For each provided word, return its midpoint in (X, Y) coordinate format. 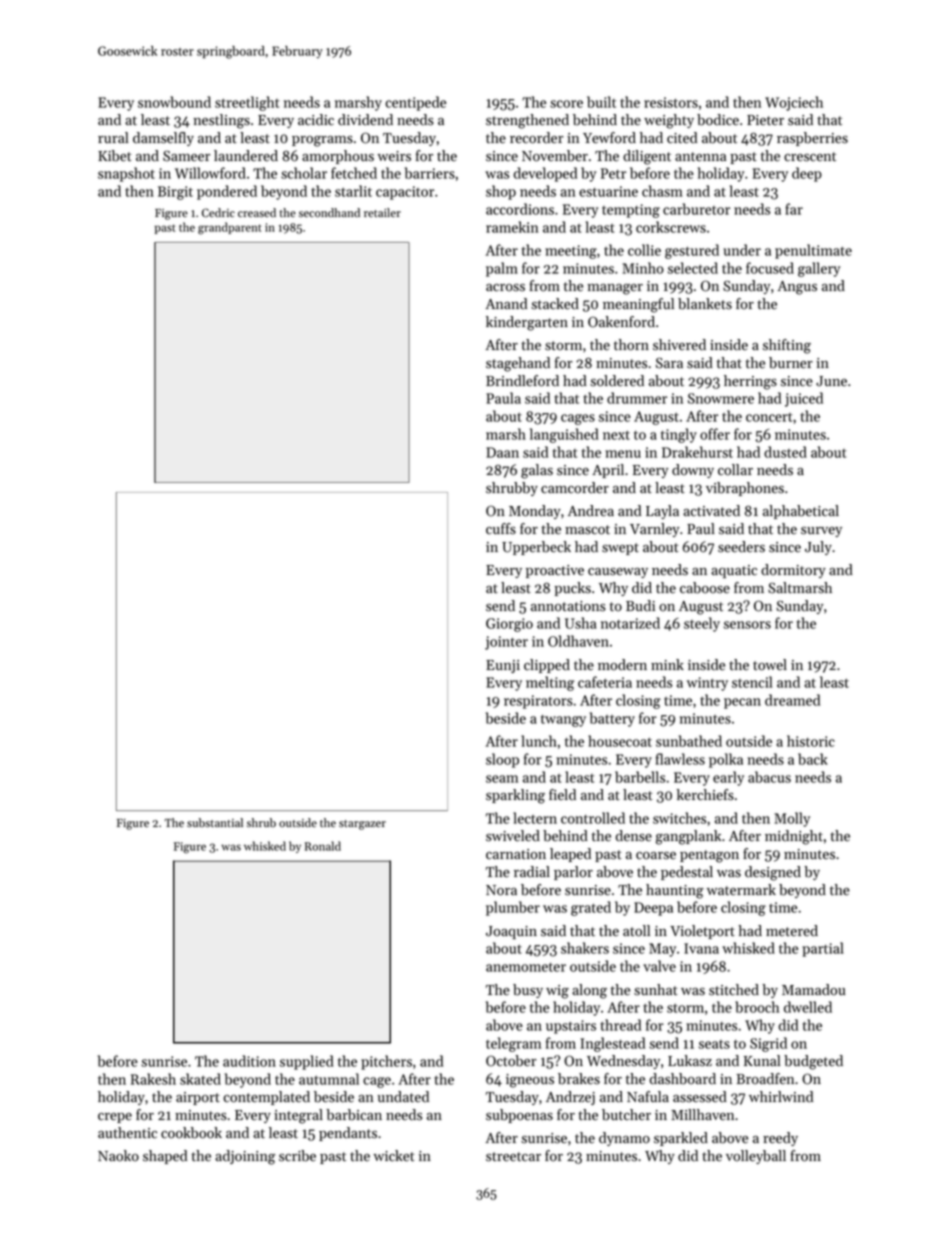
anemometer (526, 967)
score (566, 104)
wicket (394, 1156)
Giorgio (509, 625)
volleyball (756, 1157)
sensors (747, 625)
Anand (506, 304)
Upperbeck (536, 548)
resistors (671, 102)
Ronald (323, 846)
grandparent (229, 228)
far (794, 209)
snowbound (174, 102)
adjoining (245, 1157)
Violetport (702, 932)
